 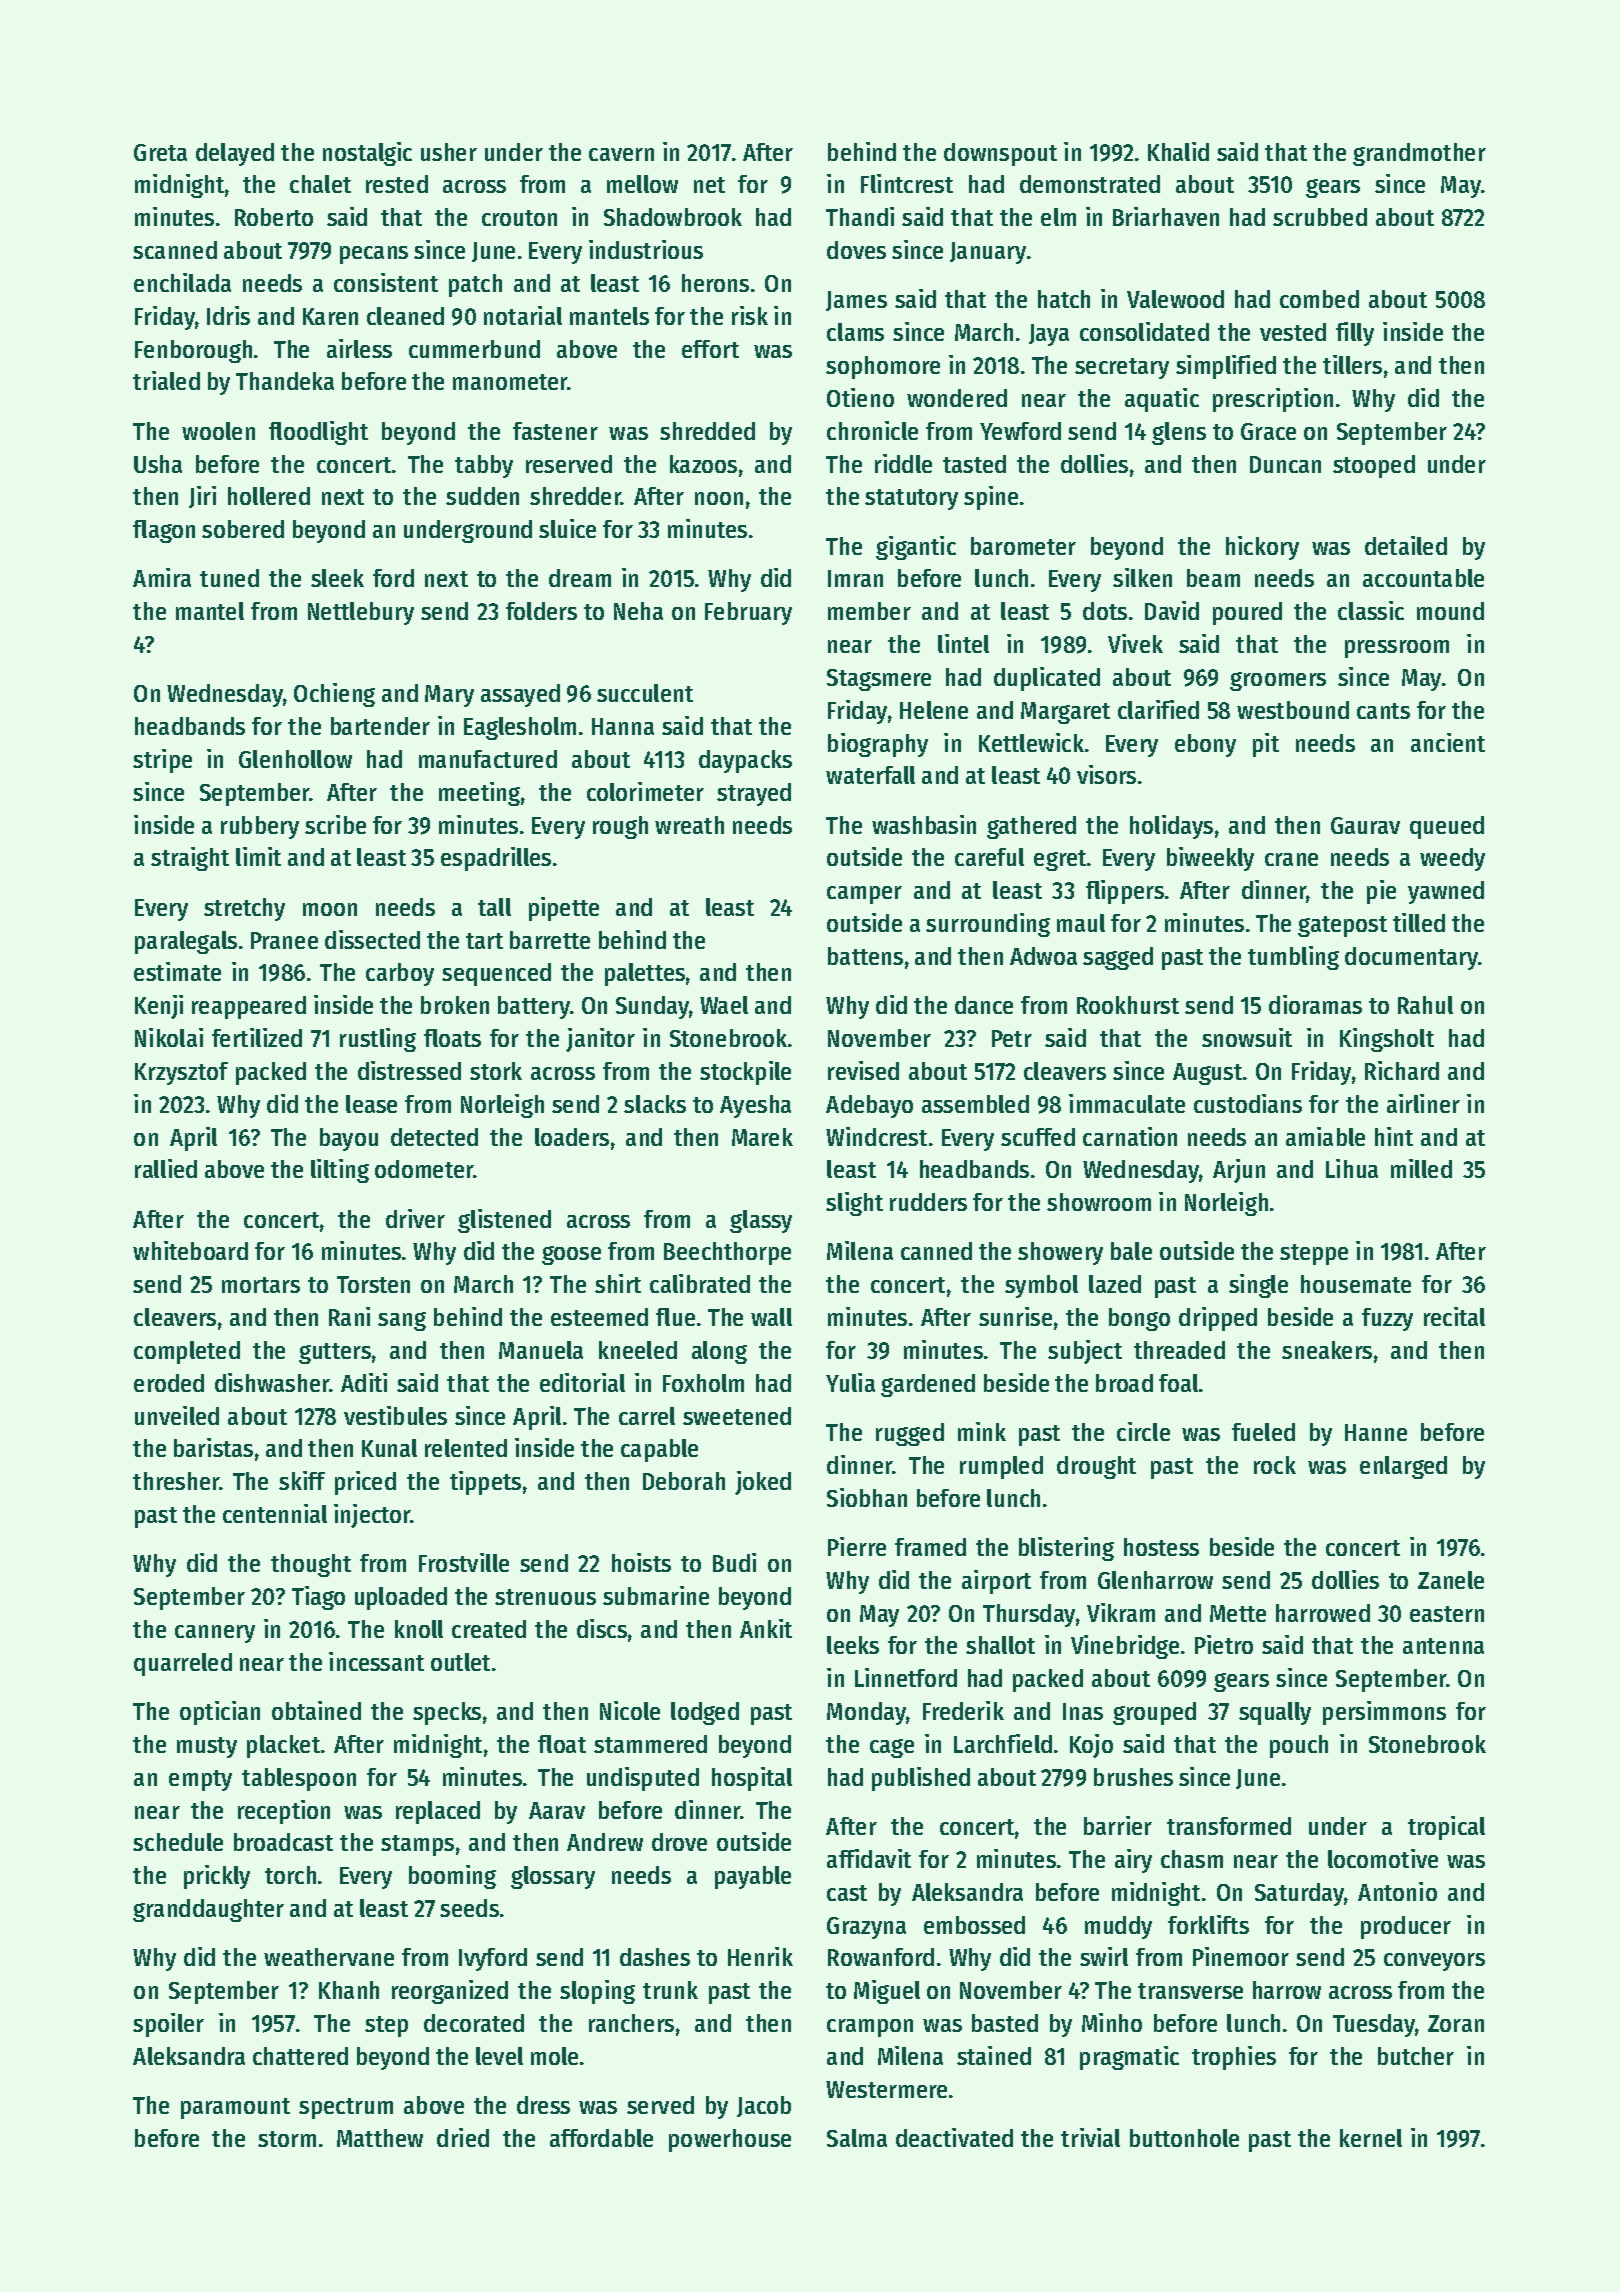 What do you see at coordinates (766, 1628) in the screenshot?
I see `Ankit` at bounding box center [766, 1628].
